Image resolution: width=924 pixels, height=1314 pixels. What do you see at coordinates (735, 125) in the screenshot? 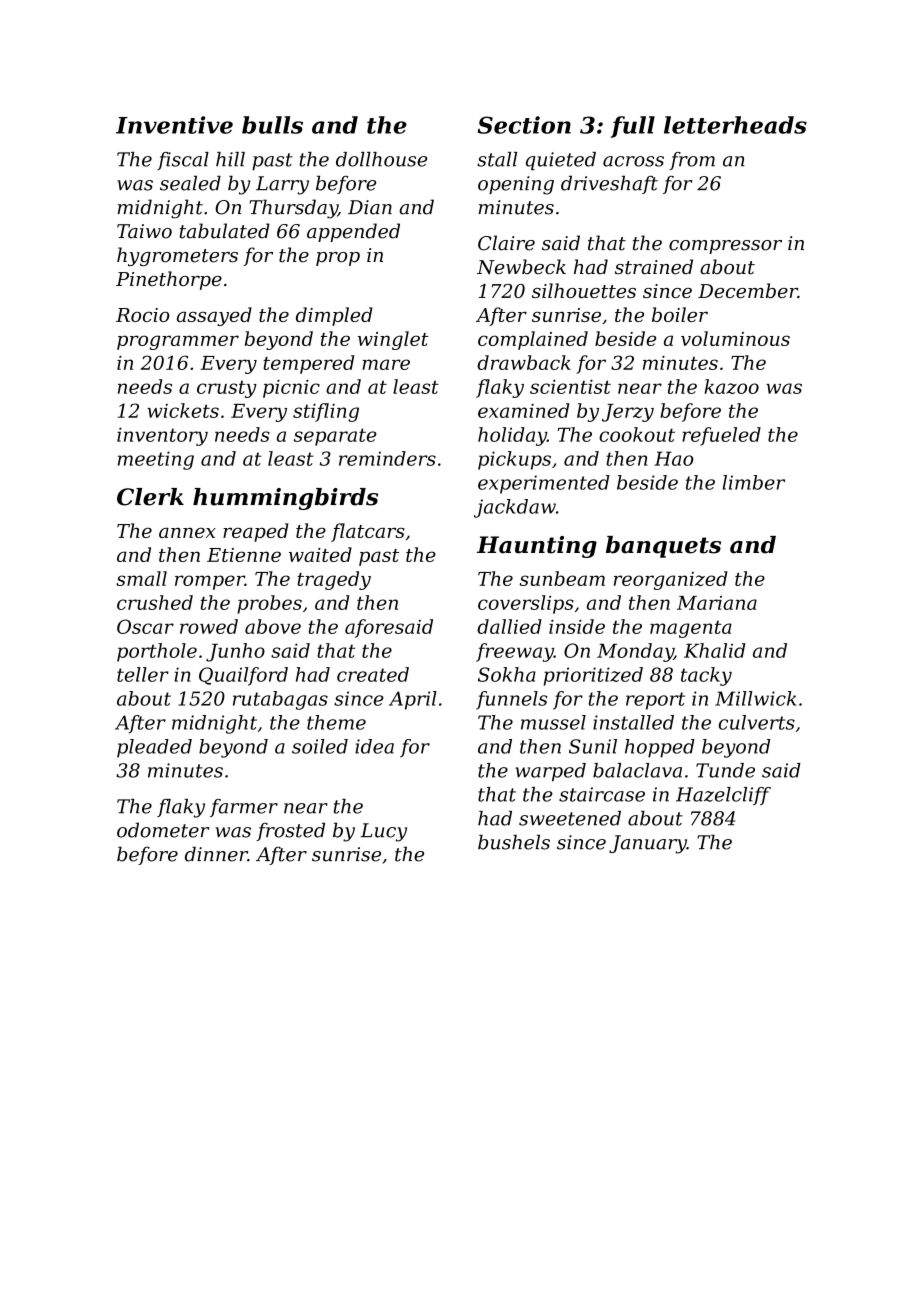
I see `letterheads` at bounding box center [735, 125].
